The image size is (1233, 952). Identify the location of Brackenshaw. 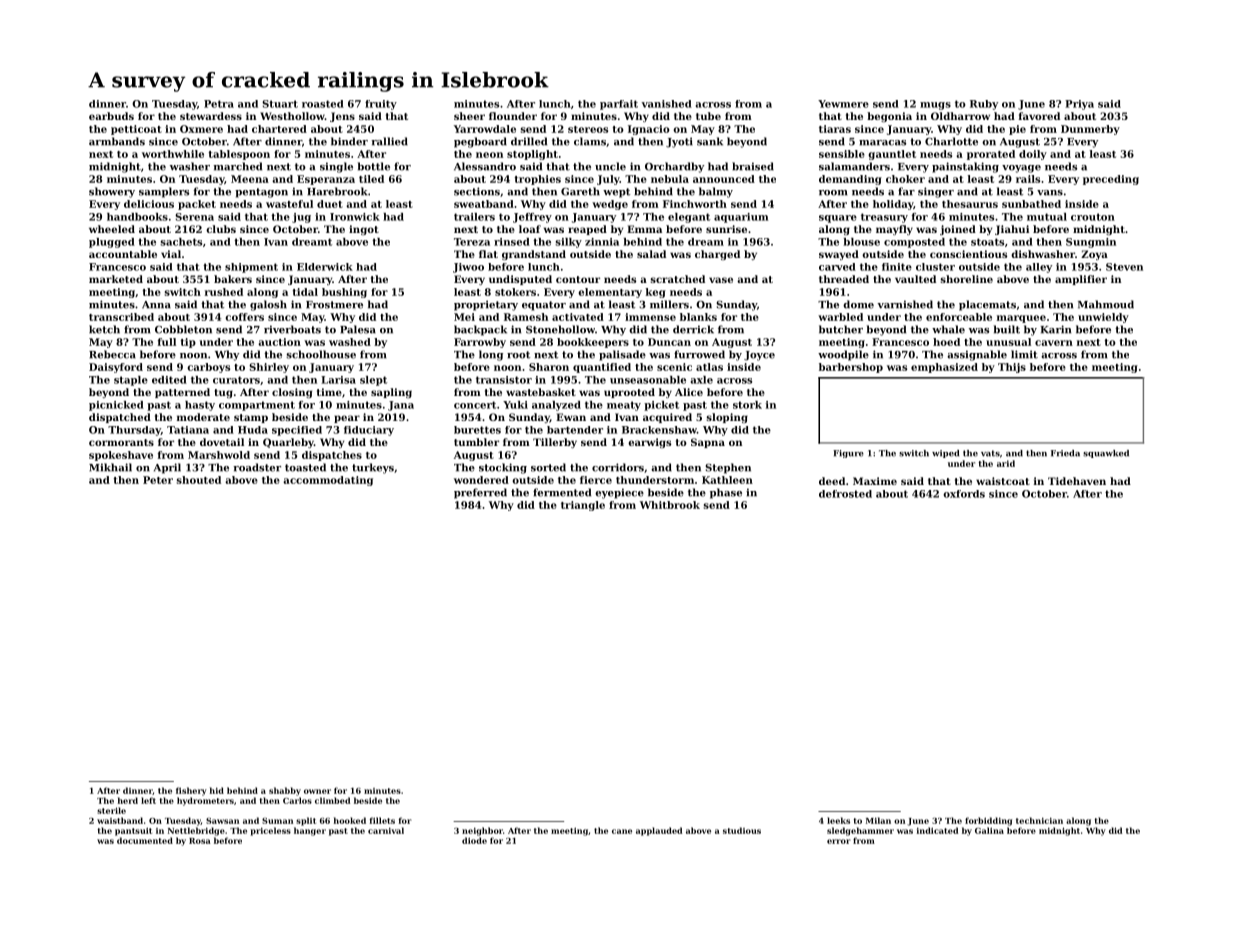
(659, 430).
